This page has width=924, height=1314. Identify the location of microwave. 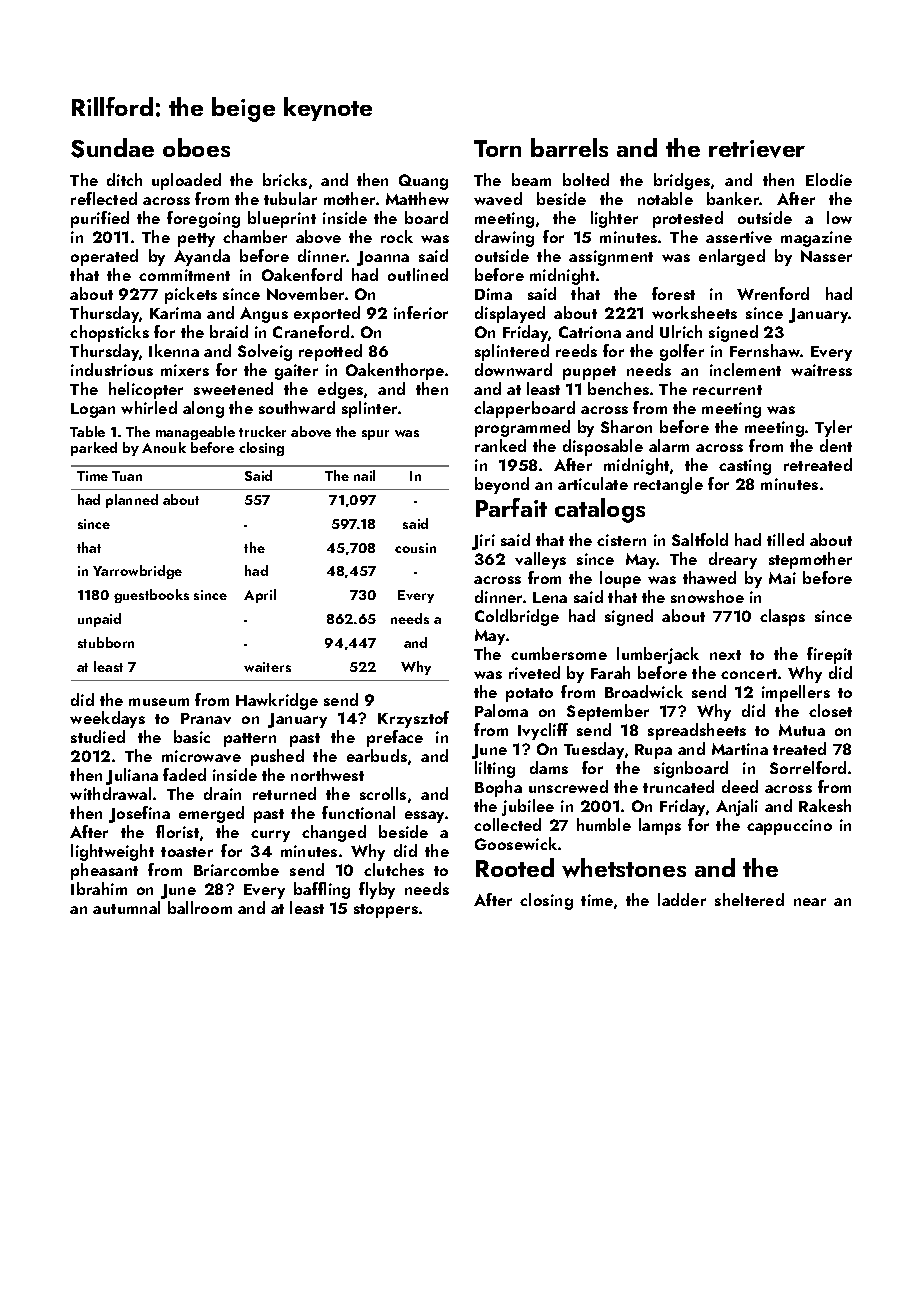
(201, 756).
